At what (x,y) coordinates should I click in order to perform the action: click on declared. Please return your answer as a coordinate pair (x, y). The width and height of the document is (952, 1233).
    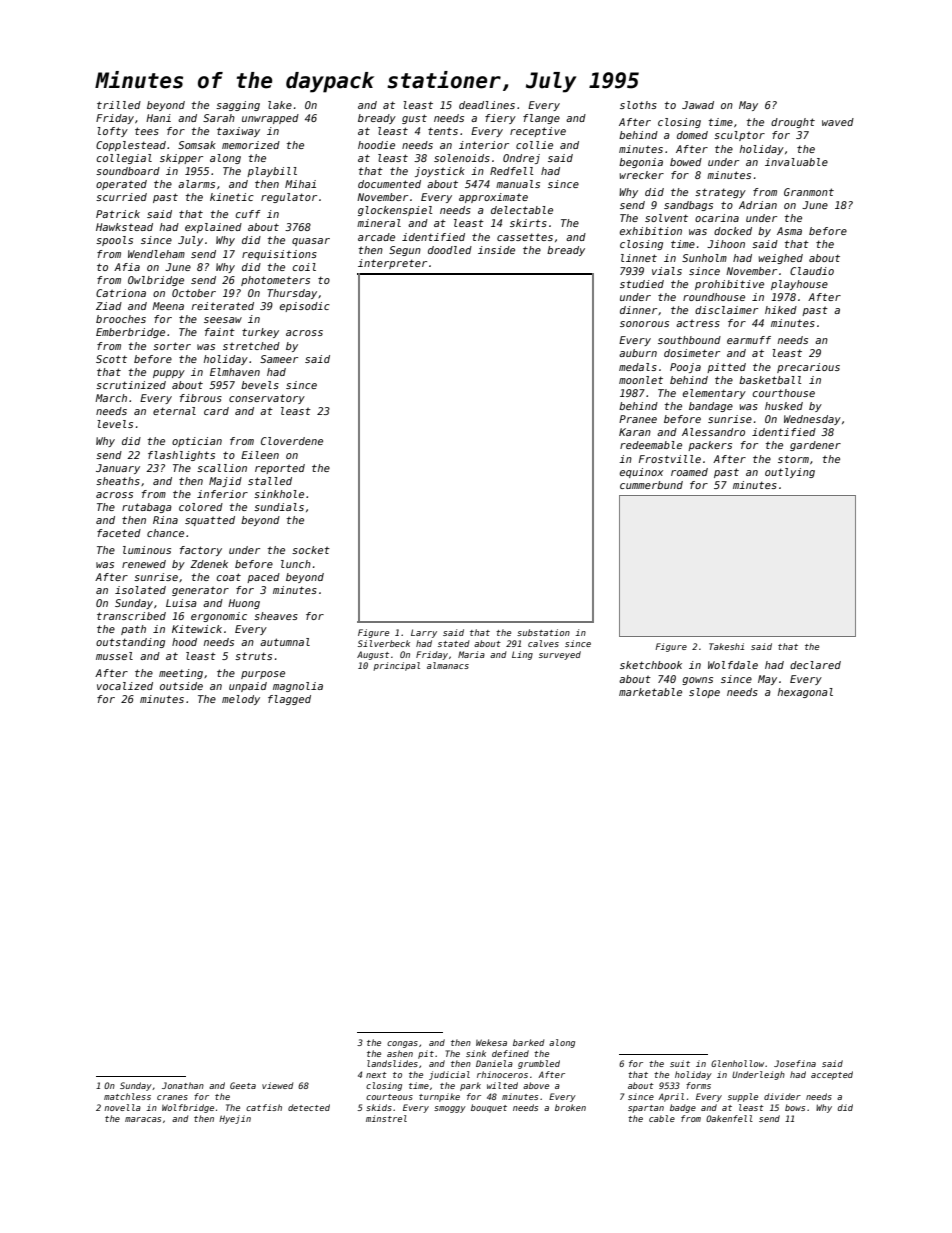
    Looking at the image, I should click on (815, 665).
